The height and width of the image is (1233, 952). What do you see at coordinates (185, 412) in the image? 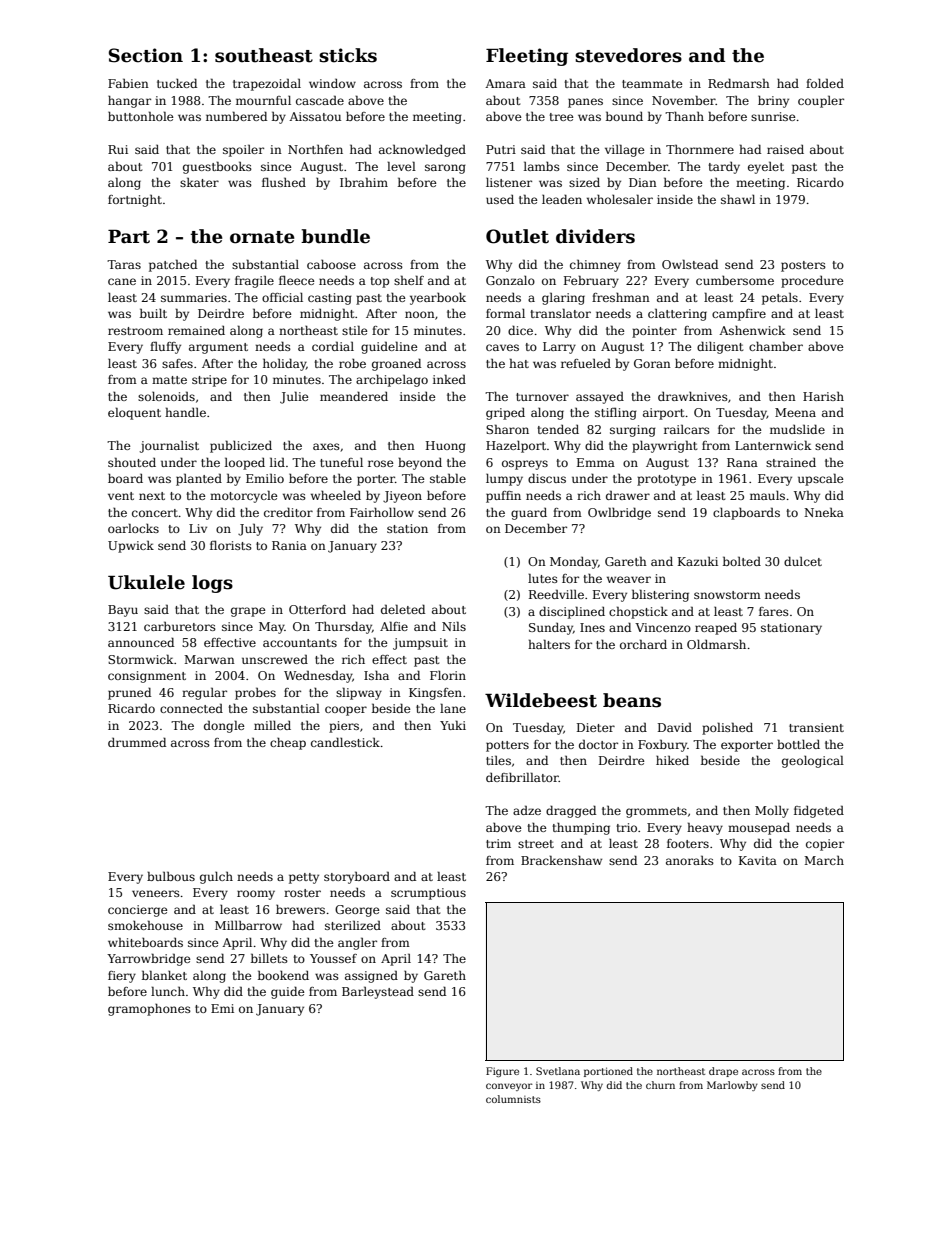
I see `handle` at bounding box center [185, 412].
